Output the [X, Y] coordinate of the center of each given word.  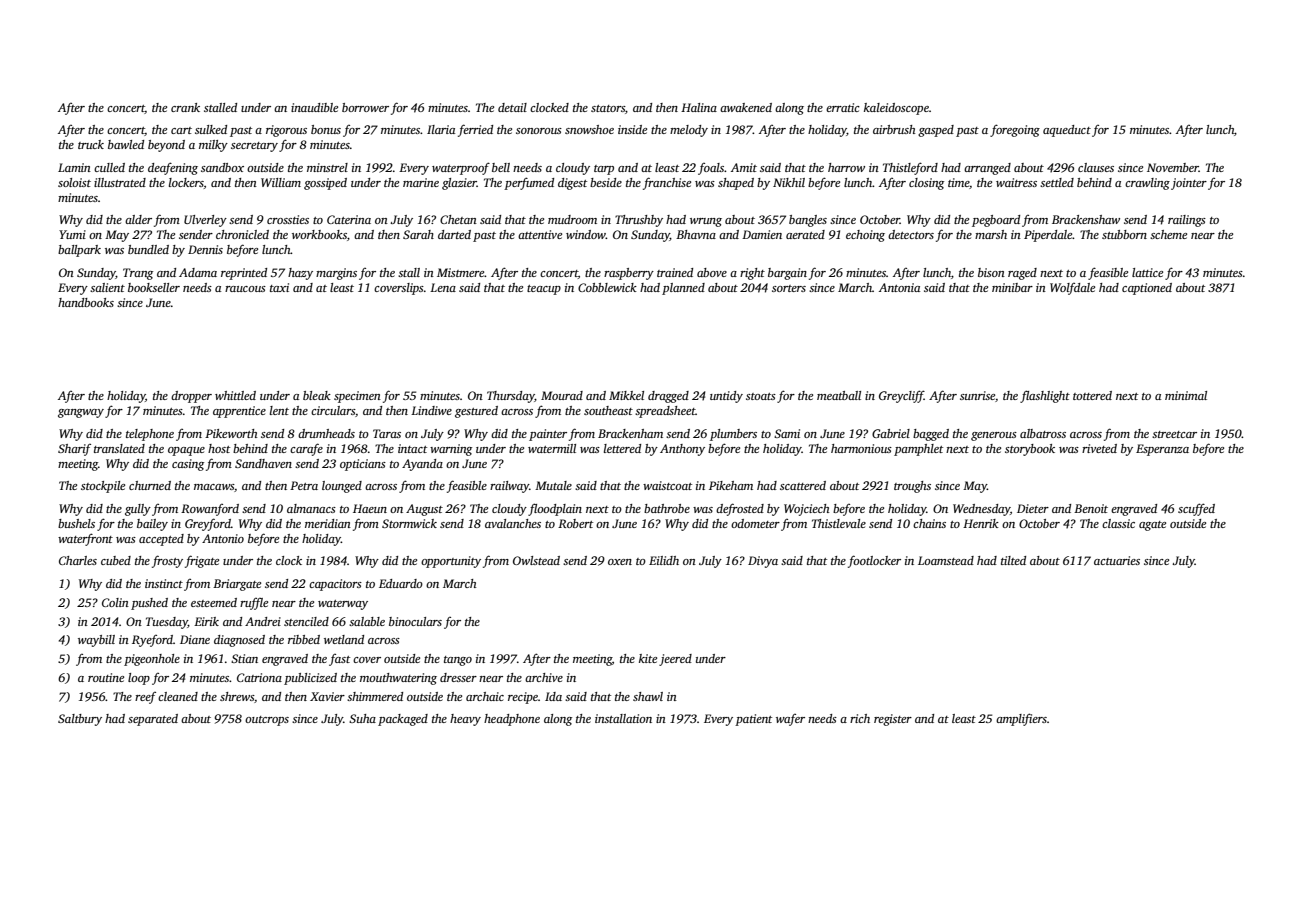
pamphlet [918, 450]
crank [185, 107]
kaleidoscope [896, 109]
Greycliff [901, 396]
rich [860, 718]
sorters [789, 288]
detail [512, 107]
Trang [138, 274]
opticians [363, 465]
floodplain [555, 509]
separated [153, 720]
